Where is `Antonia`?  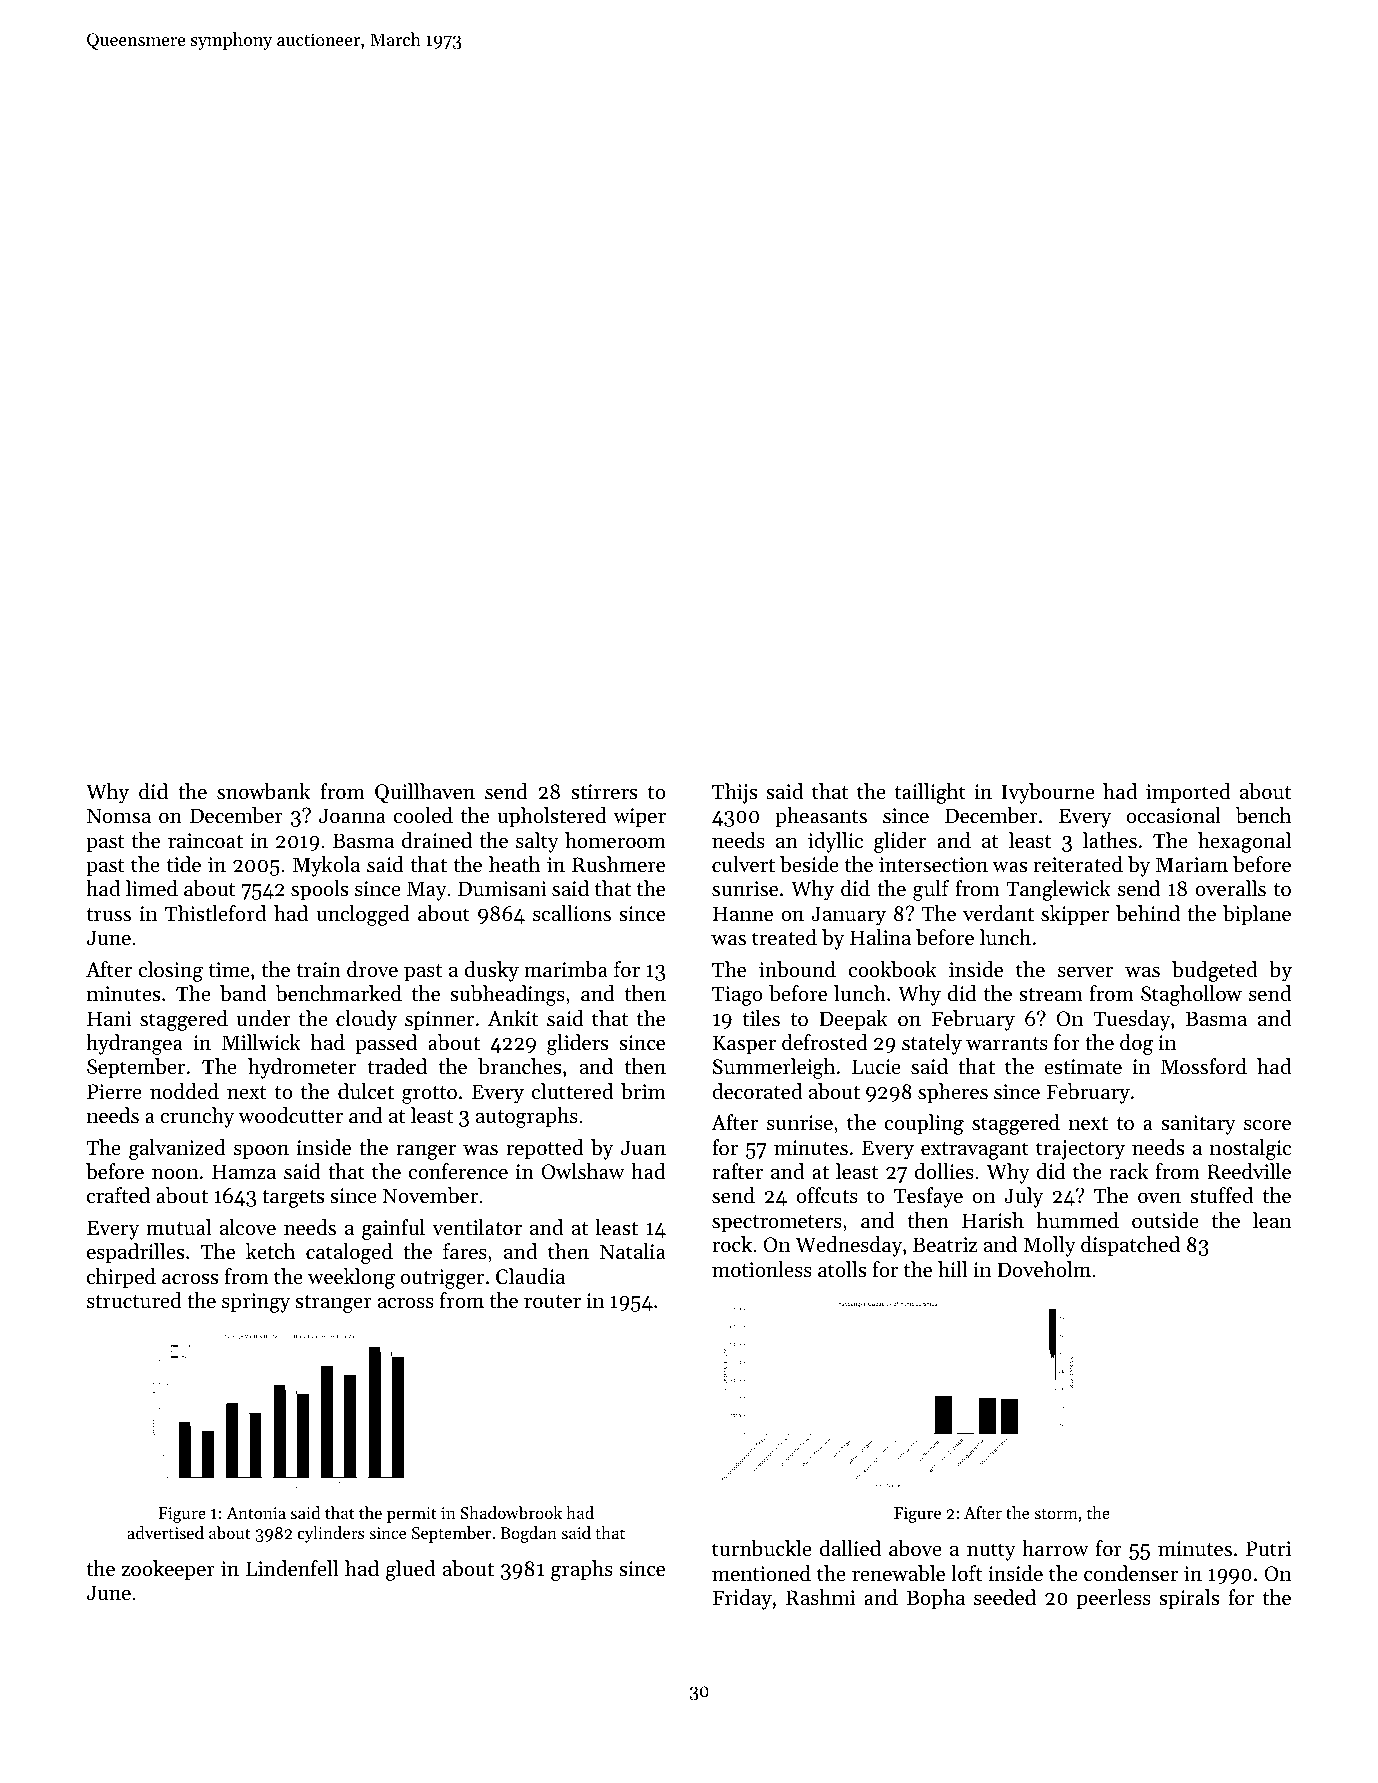 Antonia is located at coordinates (256, 1513).
